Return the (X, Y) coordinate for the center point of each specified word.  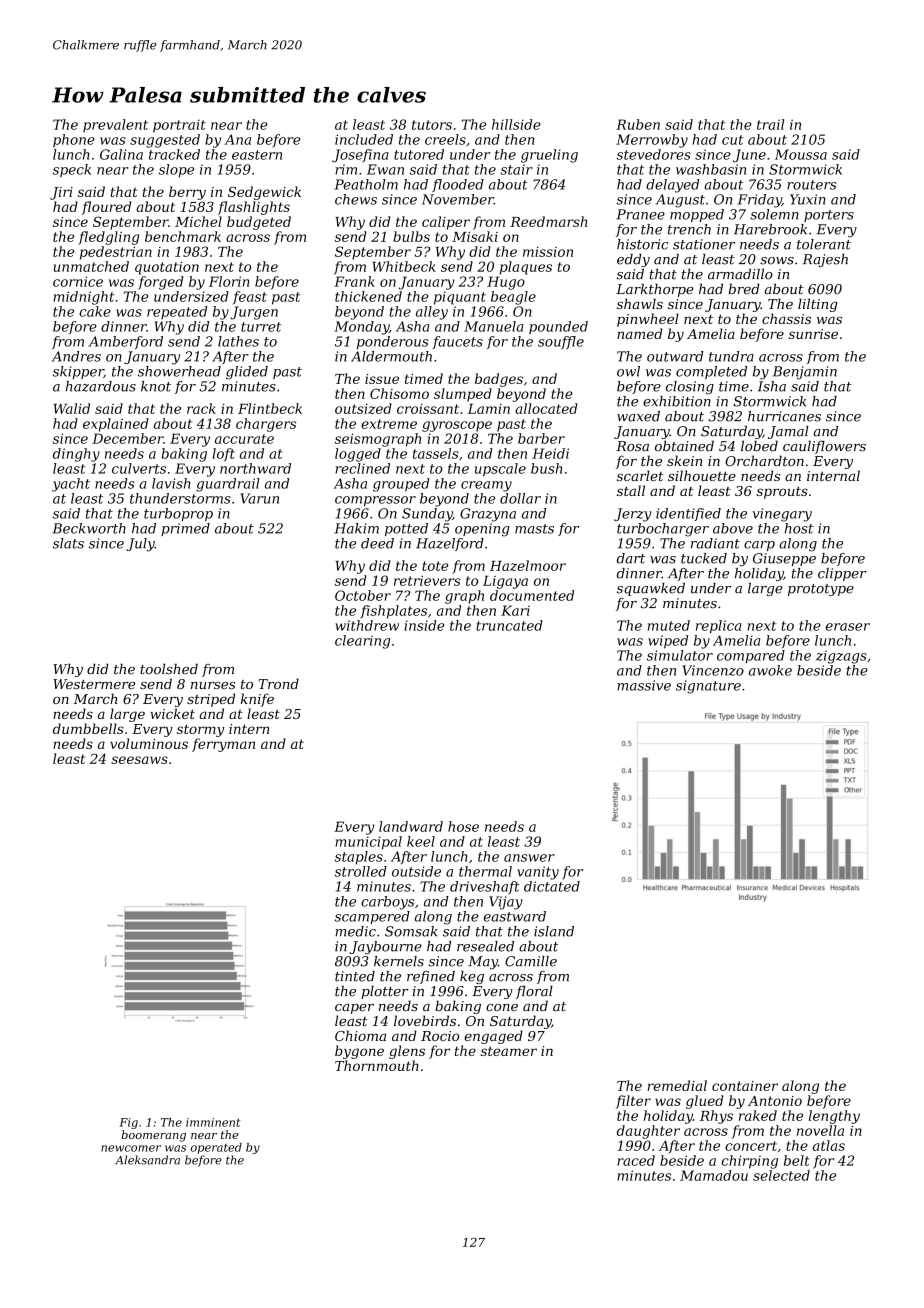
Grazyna (488, 515)
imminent (213, 1122)
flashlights (254, 208)
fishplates (393, 612)
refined (431, 977)
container (745, 1086)
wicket (172, 713)
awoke (770, 670)
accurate (244, 439)
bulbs (411, 236)
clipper (842, 574)
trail (770, 124)
